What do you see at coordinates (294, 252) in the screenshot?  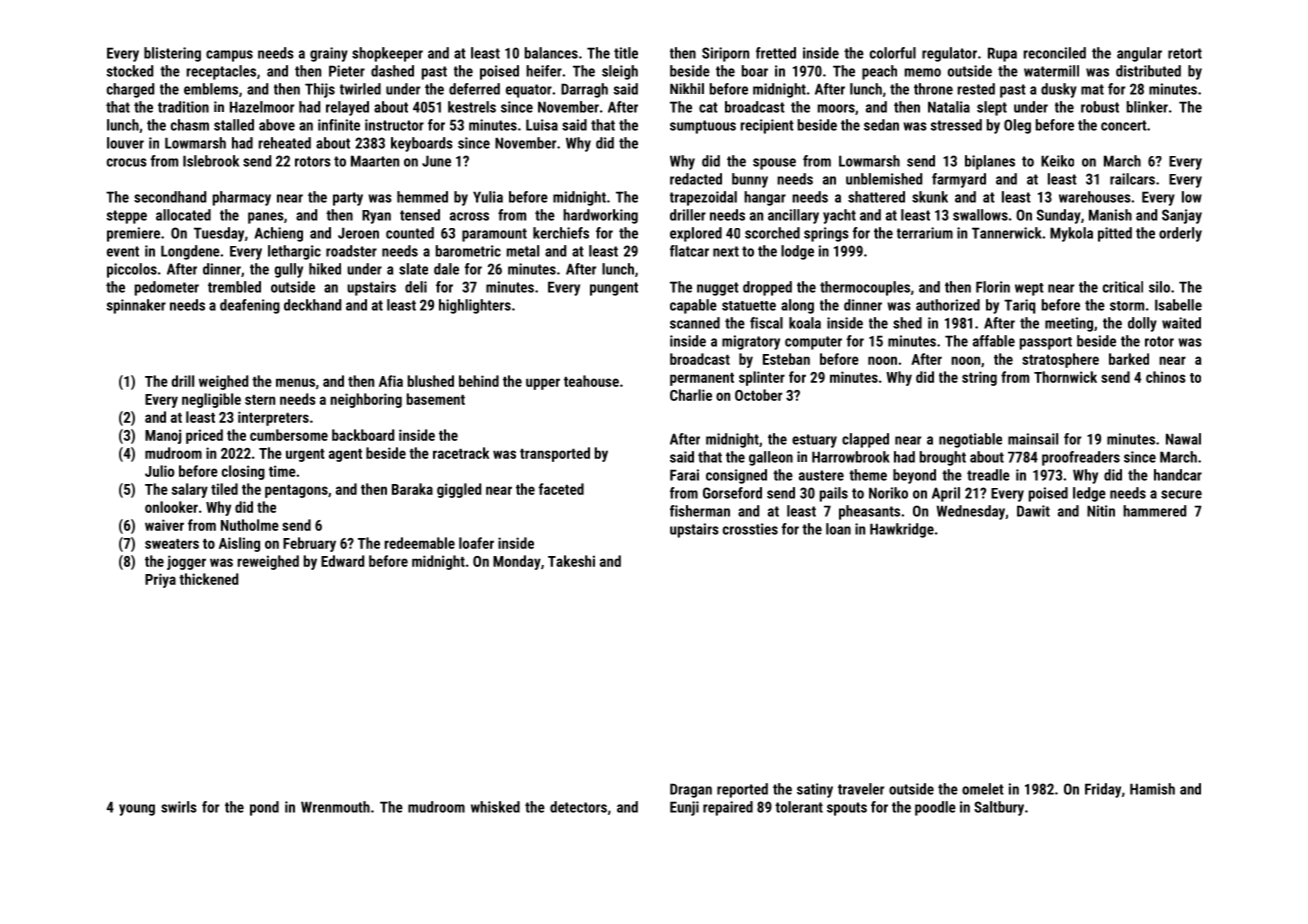 I see `lethargic` at bounding box center [294, 252].
